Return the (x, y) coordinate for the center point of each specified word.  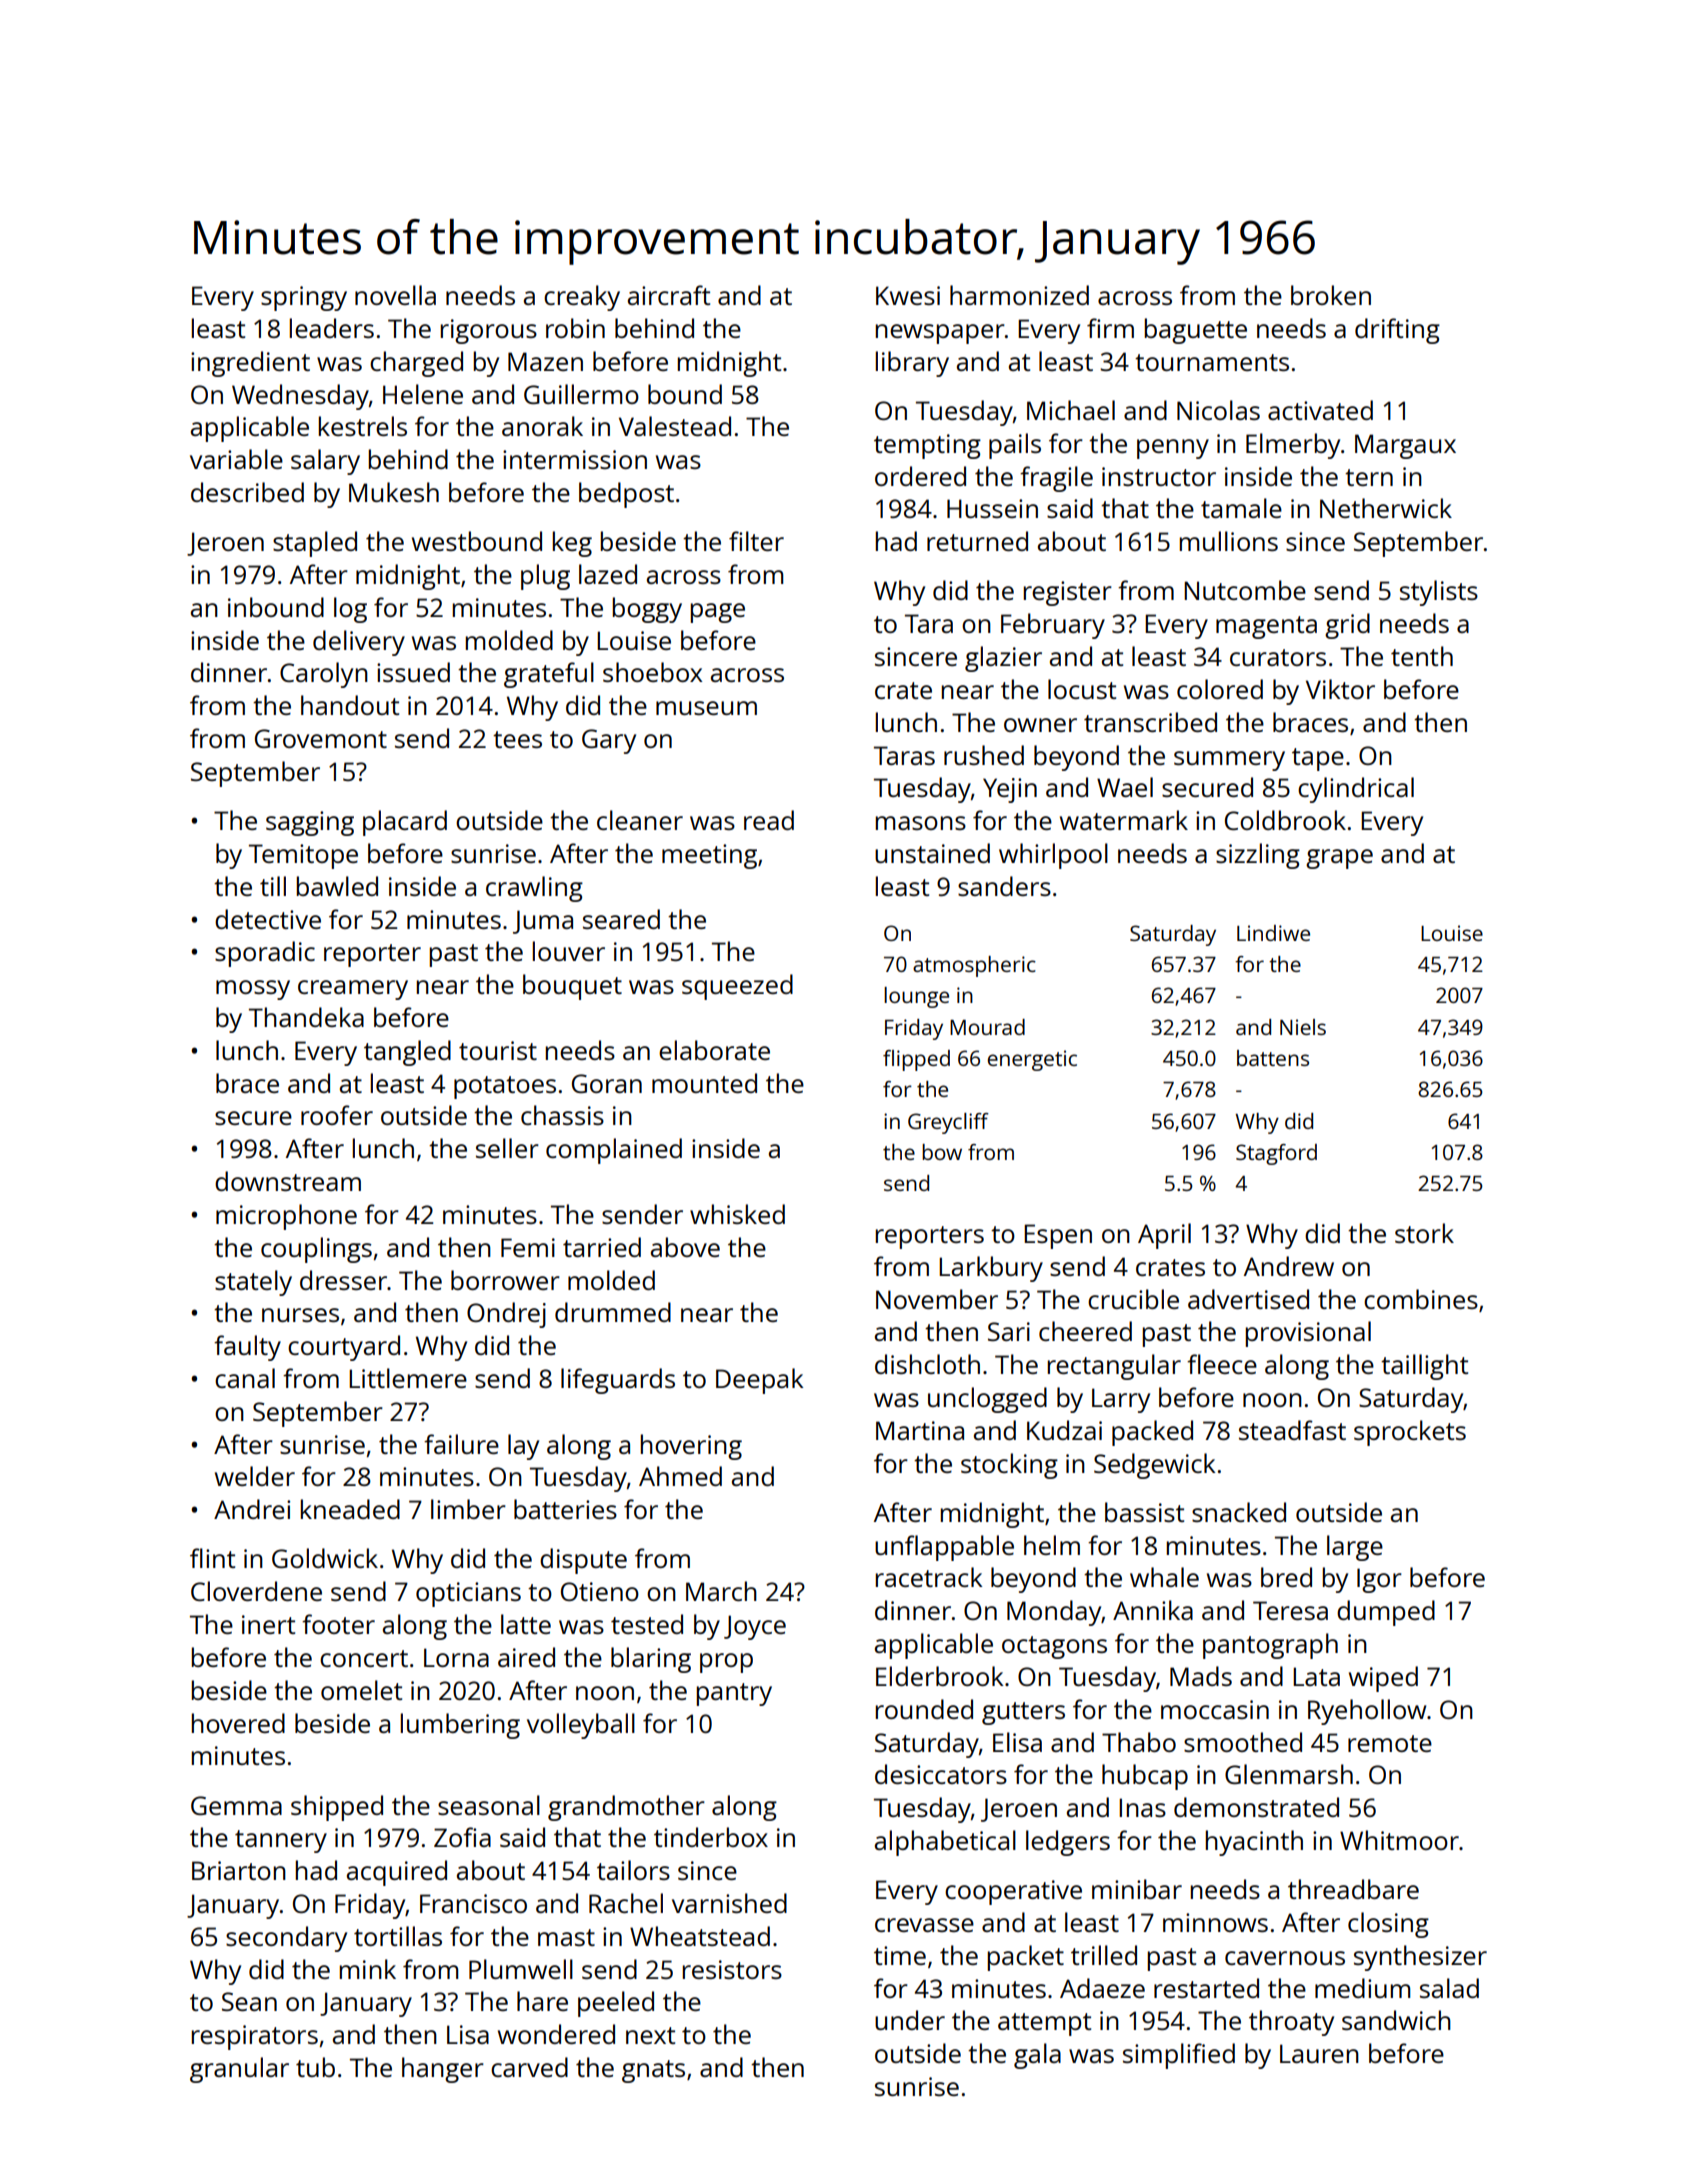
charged (416, 364)
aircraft (669, 295)
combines (1421, 1299)
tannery (281, 1841)
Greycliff (948, 1123)
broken (1331, 295)
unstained (932, 853)
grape (1339, 859)
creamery (353, 990)
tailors (633, 1870)
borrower (505, 1280)
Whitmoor (1399, 1840)
